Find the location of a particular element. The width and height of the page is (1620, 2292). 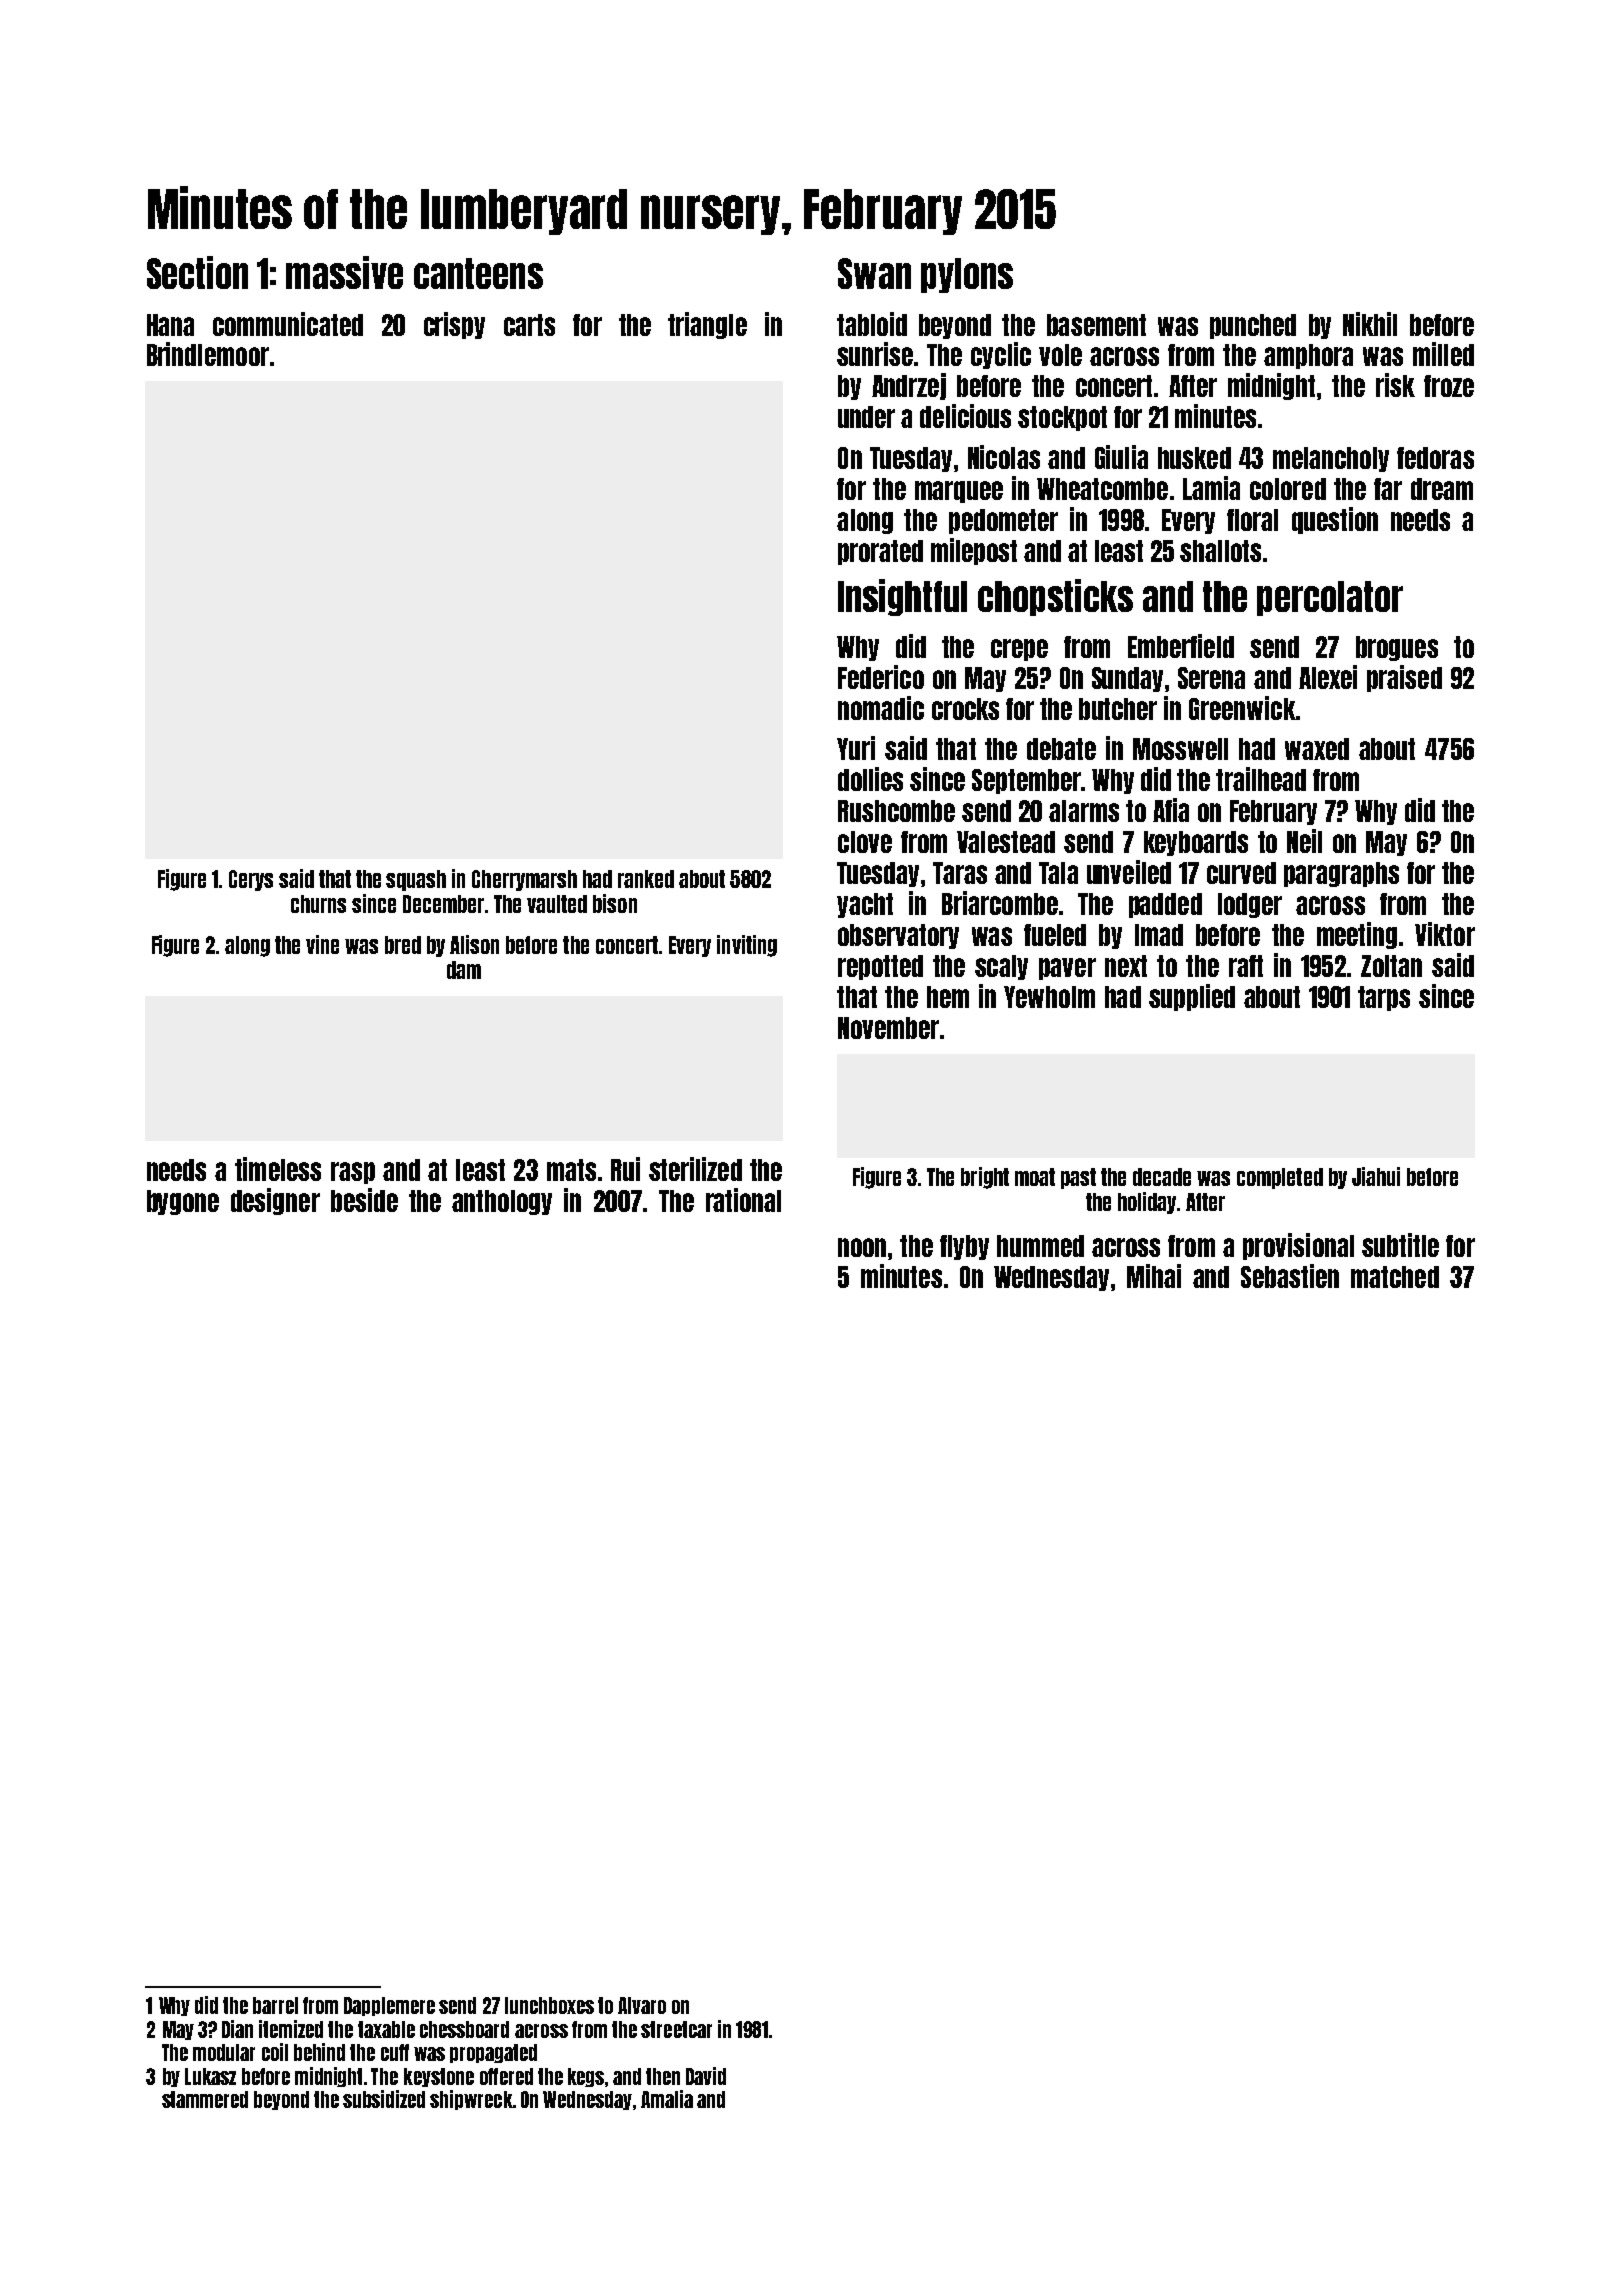

Dapplemere is located at coordinates (389, 2006).
